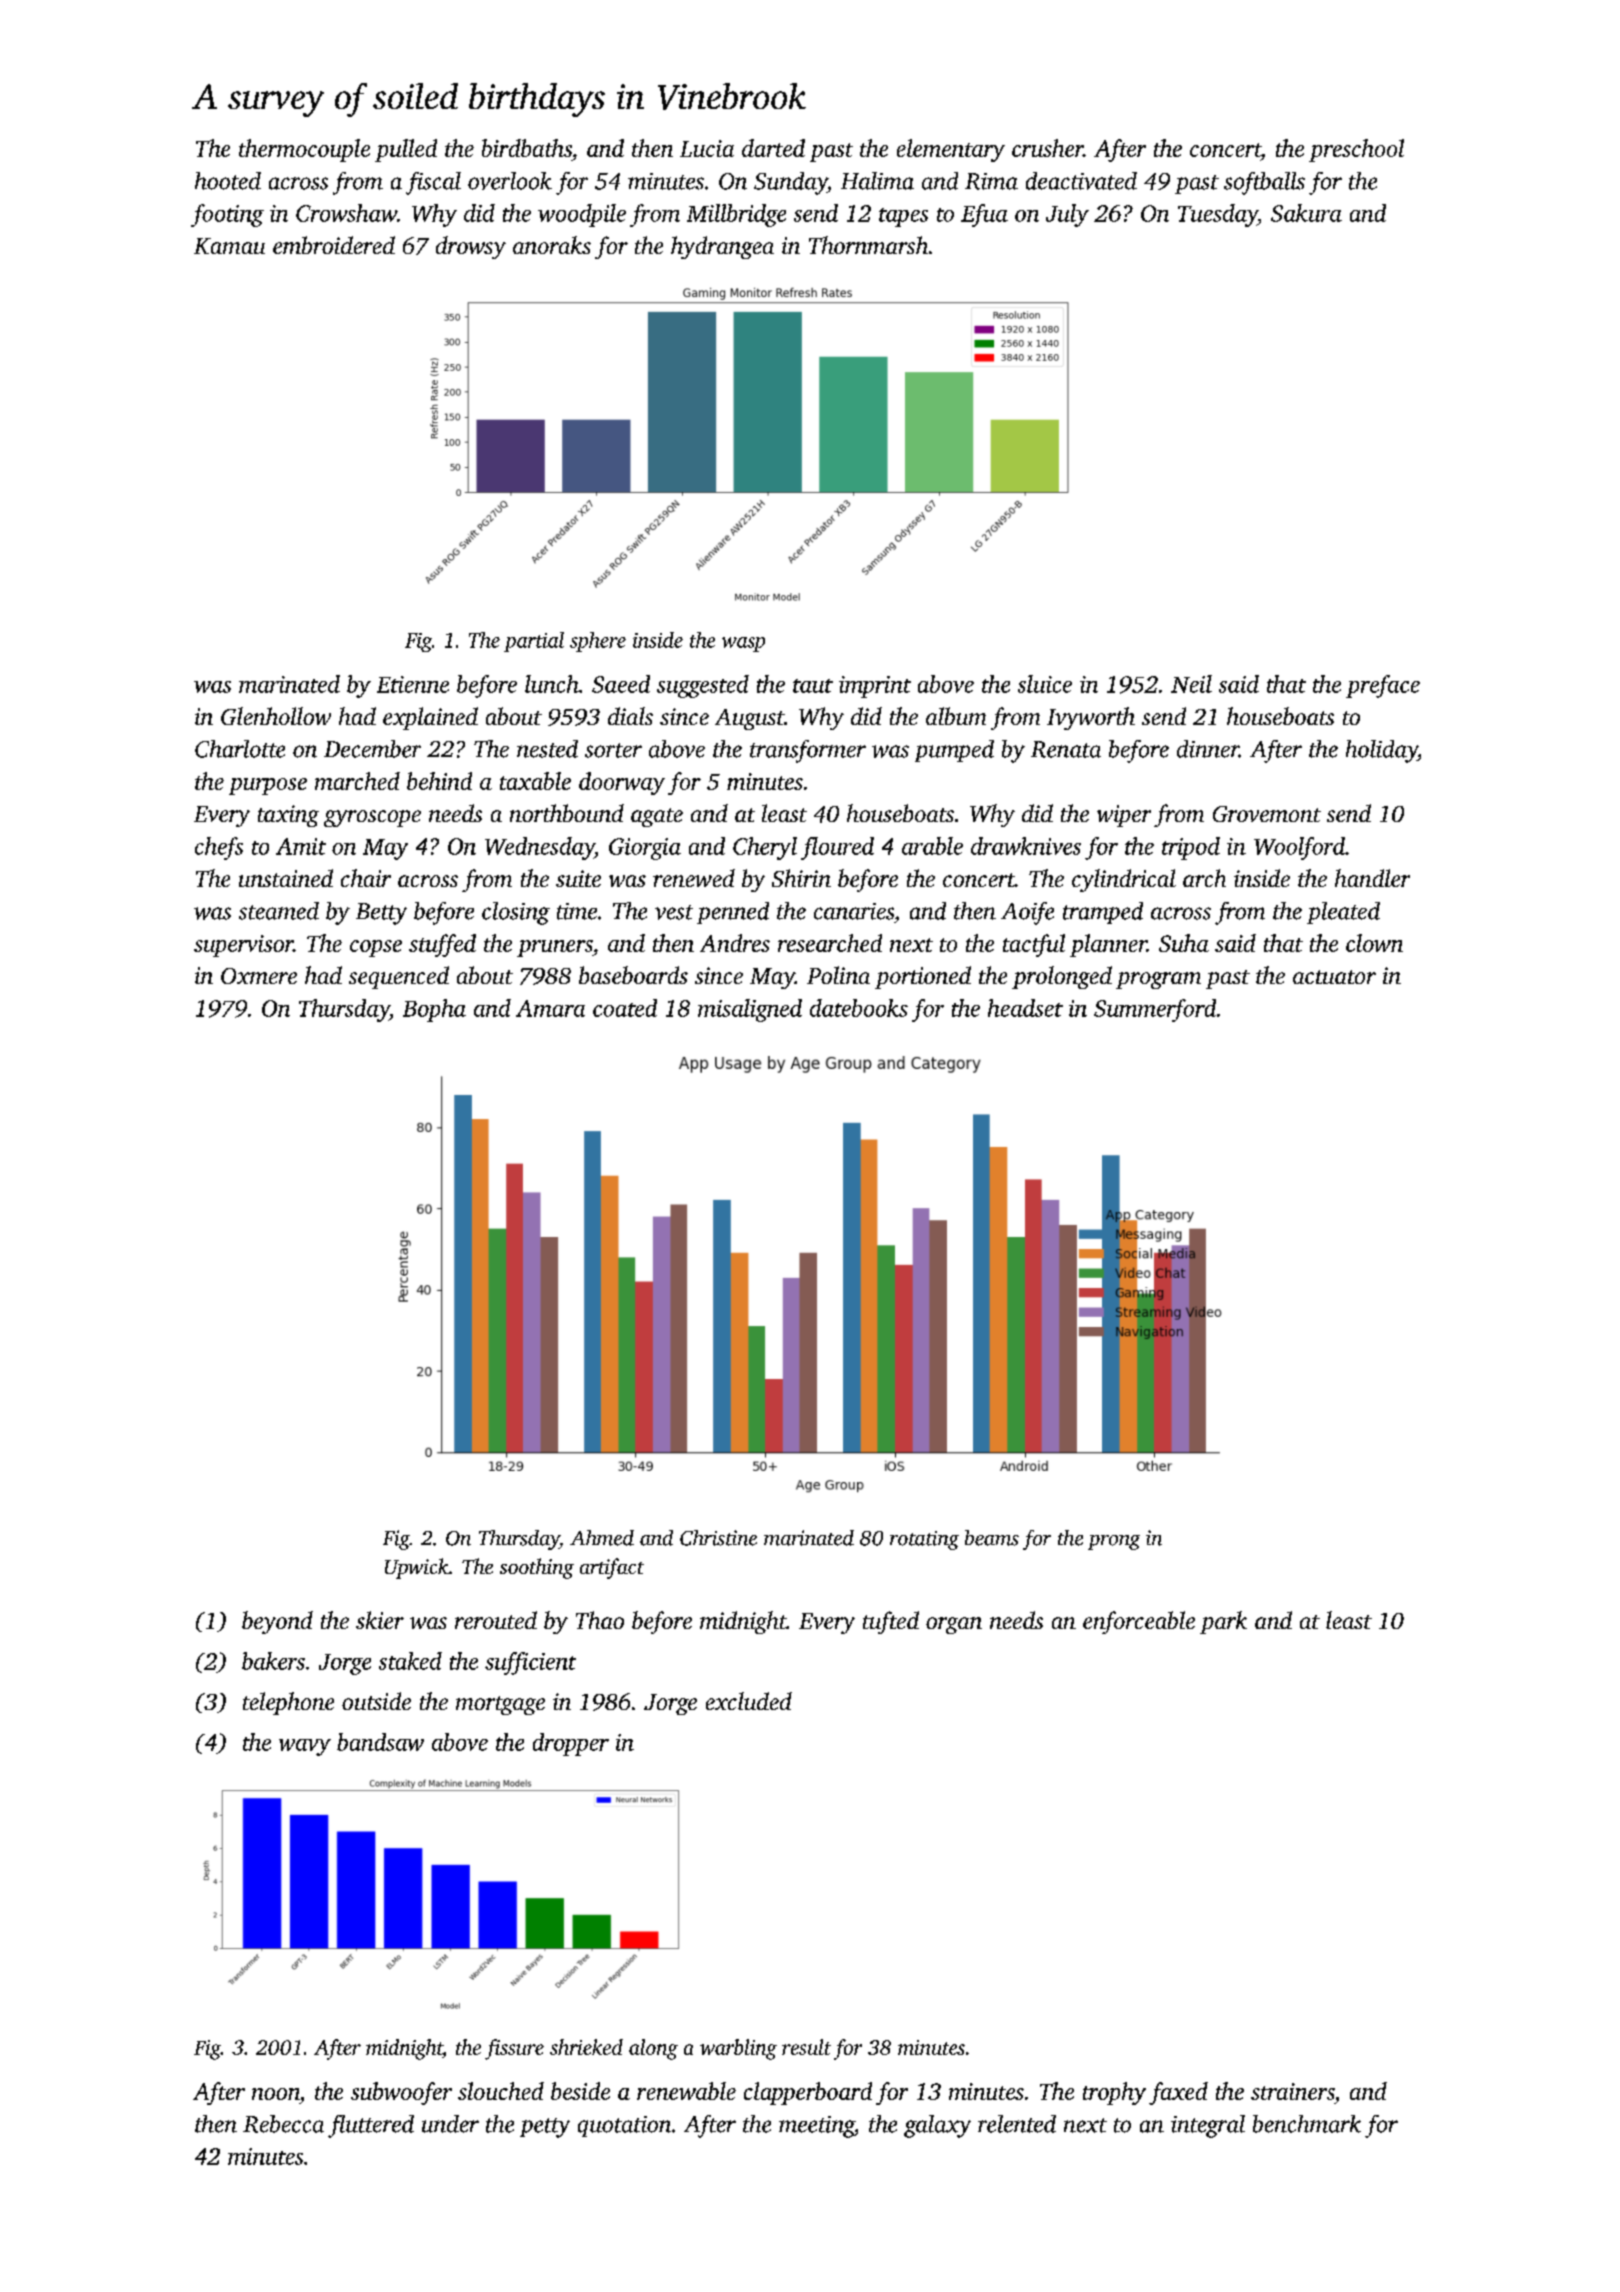 This image has width=1620, height=2292. Describe the element at coordinates (276, 716) in the image. I see `Glenhollow` at that location.
